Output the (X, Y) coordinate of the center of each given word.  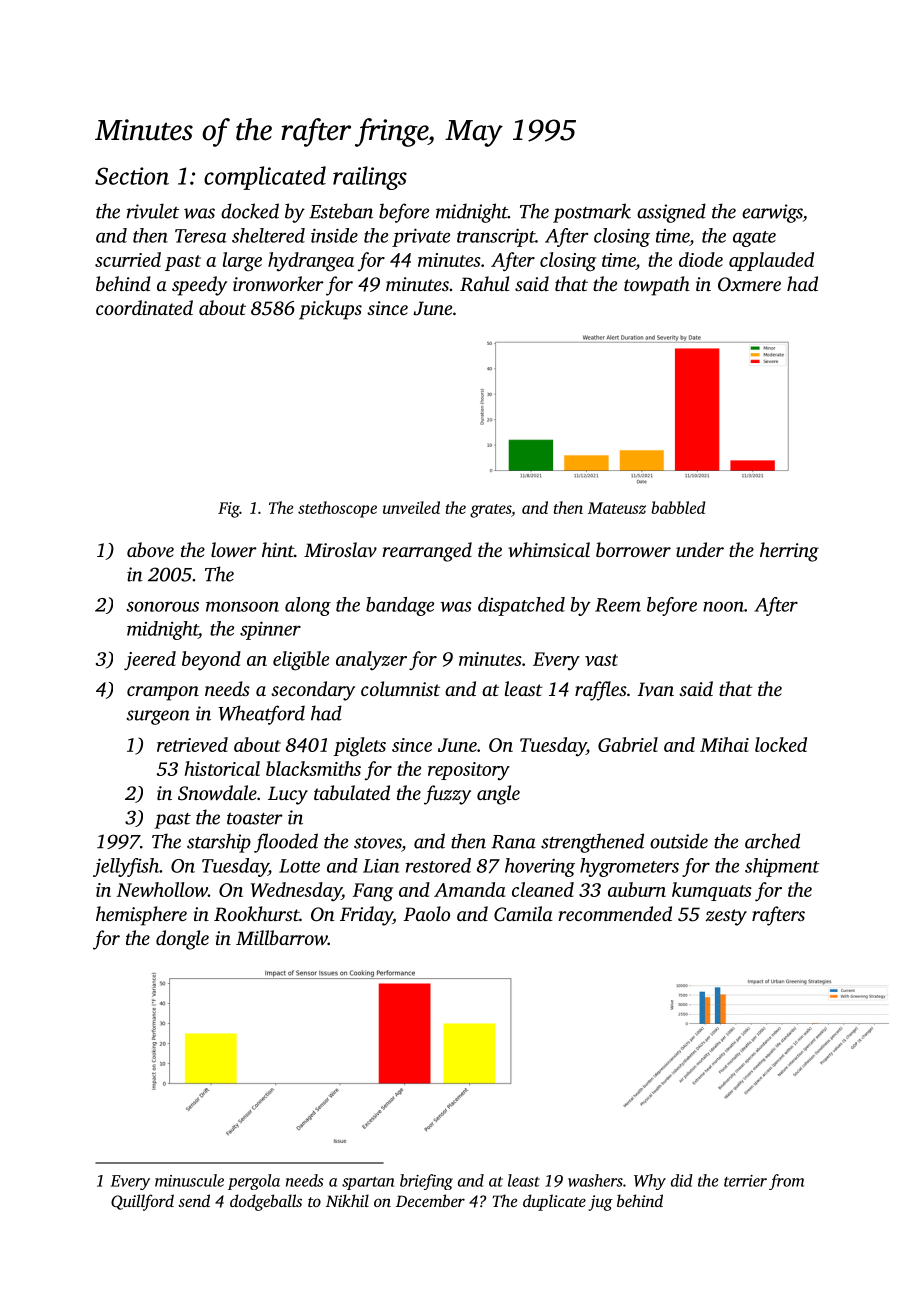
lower (234, 549)
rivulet (153, 211)
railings (370, 178)
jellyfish (126, 867)
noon (723, 606)
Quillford (142, 1202)
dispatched (521, 606)
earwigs (772, 213)
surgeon (158, 717)
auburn (637, 889)
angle (498, 795)
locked (781, 744)
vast (601, 660)
